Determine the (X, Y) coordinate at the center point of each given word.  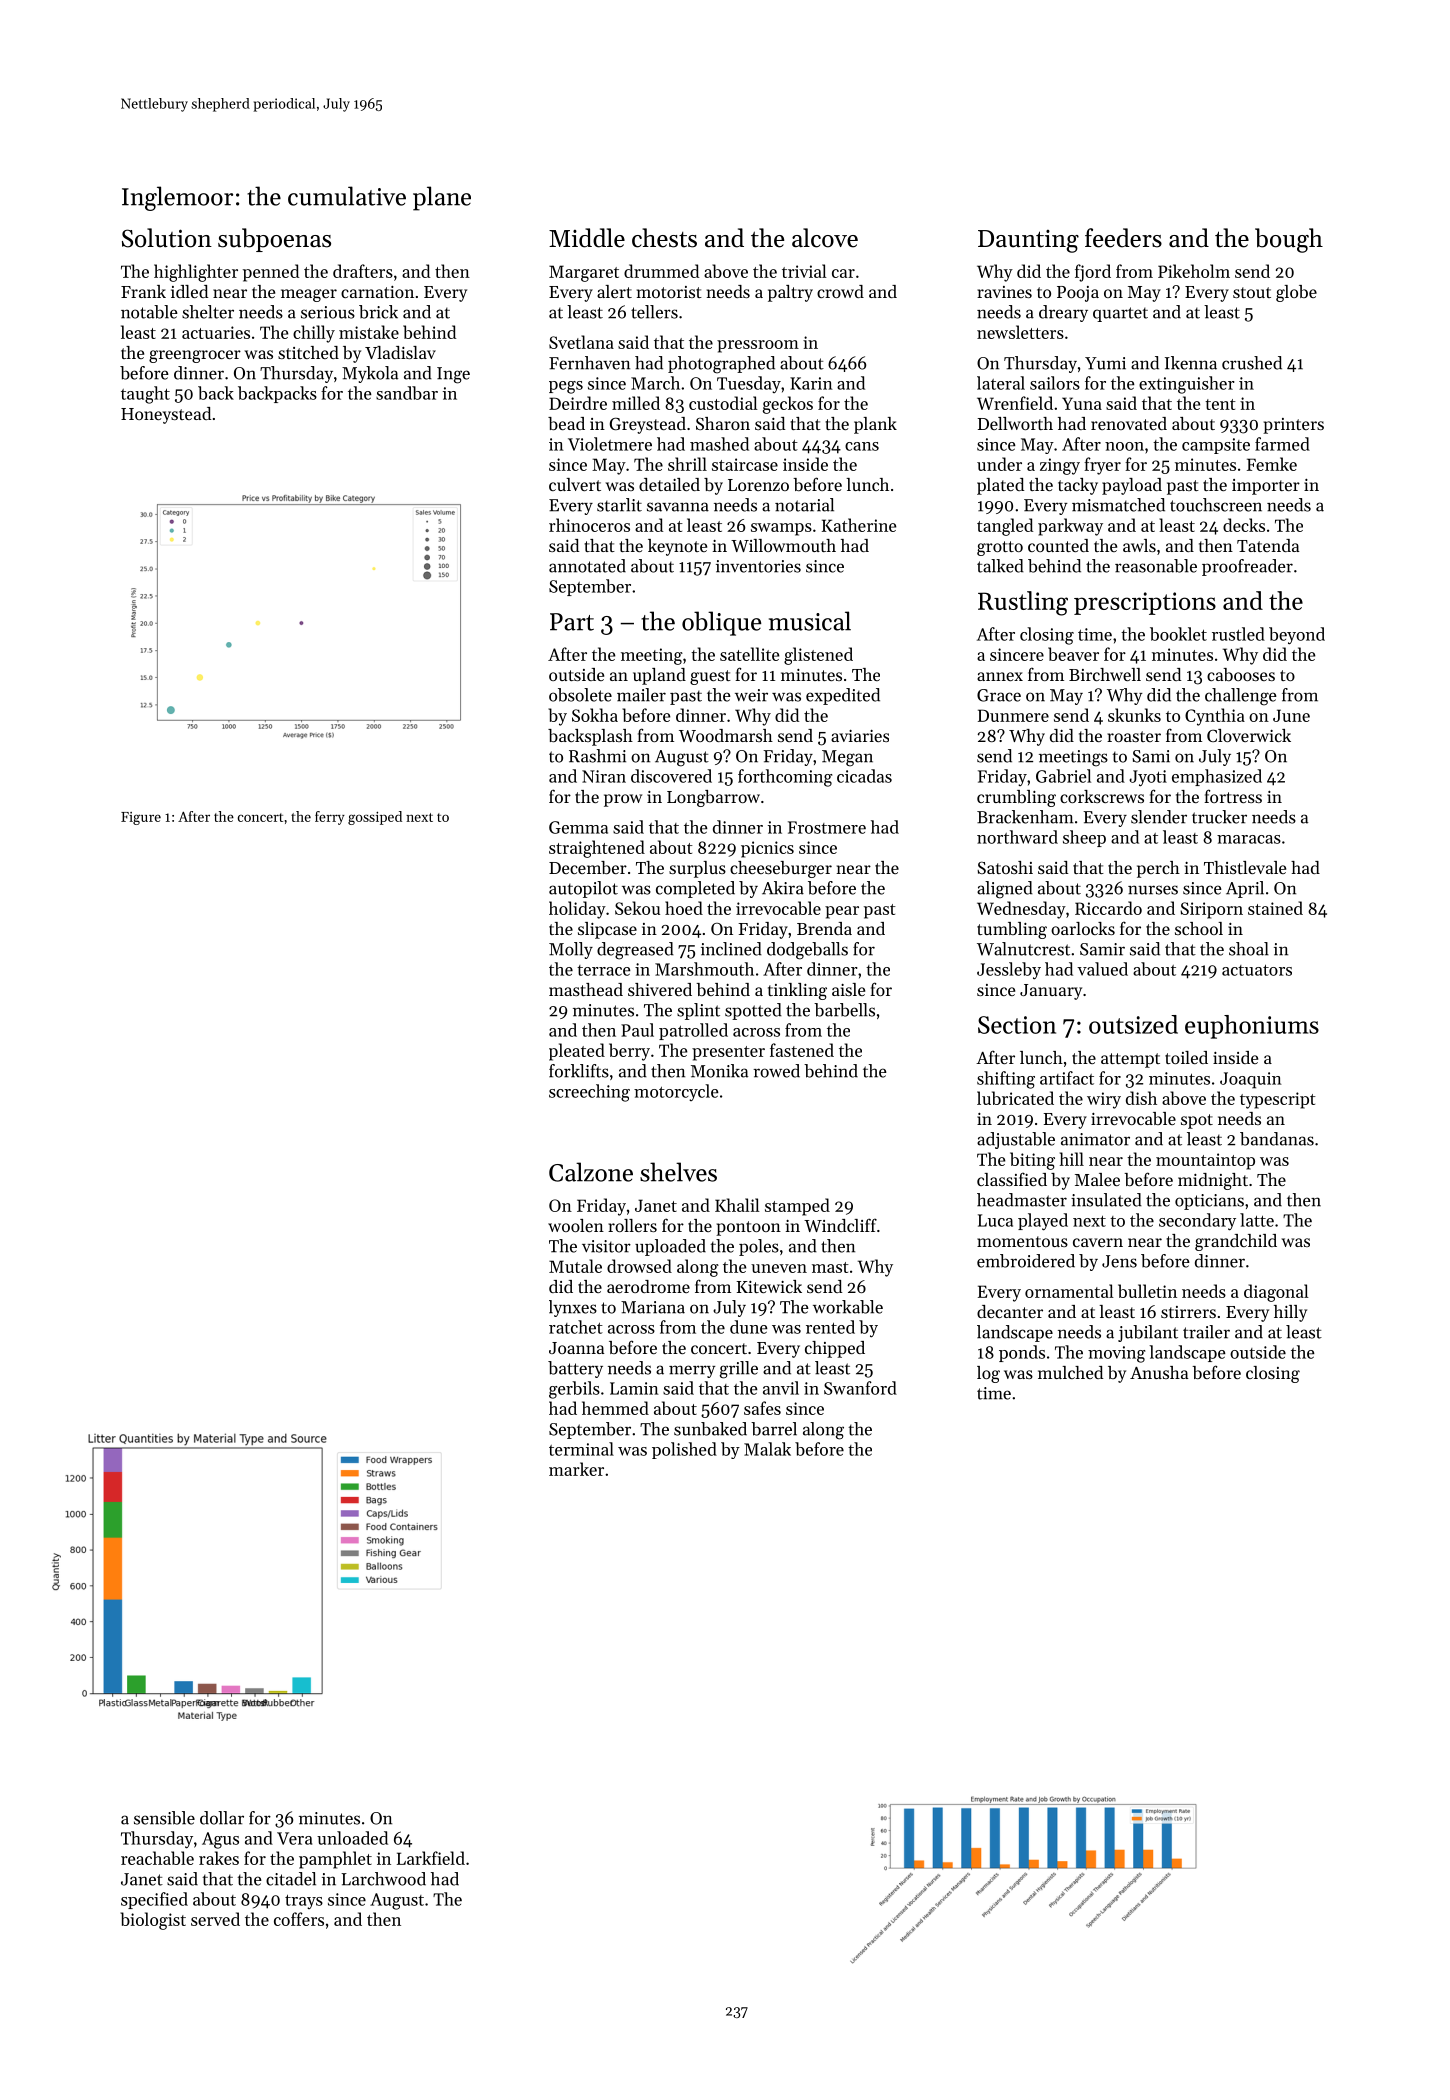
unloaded (352, 1838)
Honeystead (166, 415)
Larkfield (431, 1858)
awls (1139, 545)
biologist (153, 1921)
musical (810, 621)
